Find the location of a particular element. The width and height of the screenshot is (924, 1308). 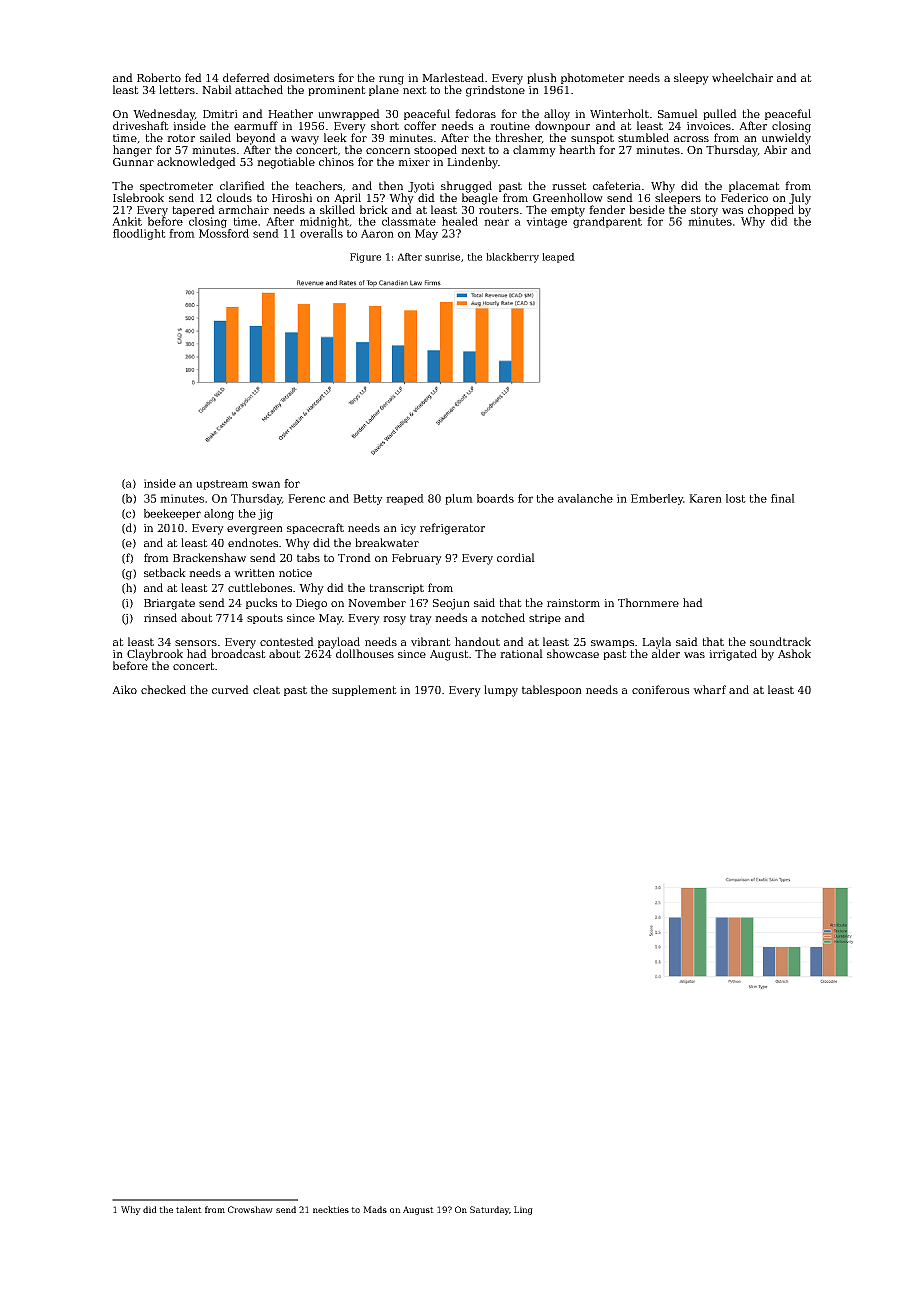

photometer is located at coordinates (592, 78).
